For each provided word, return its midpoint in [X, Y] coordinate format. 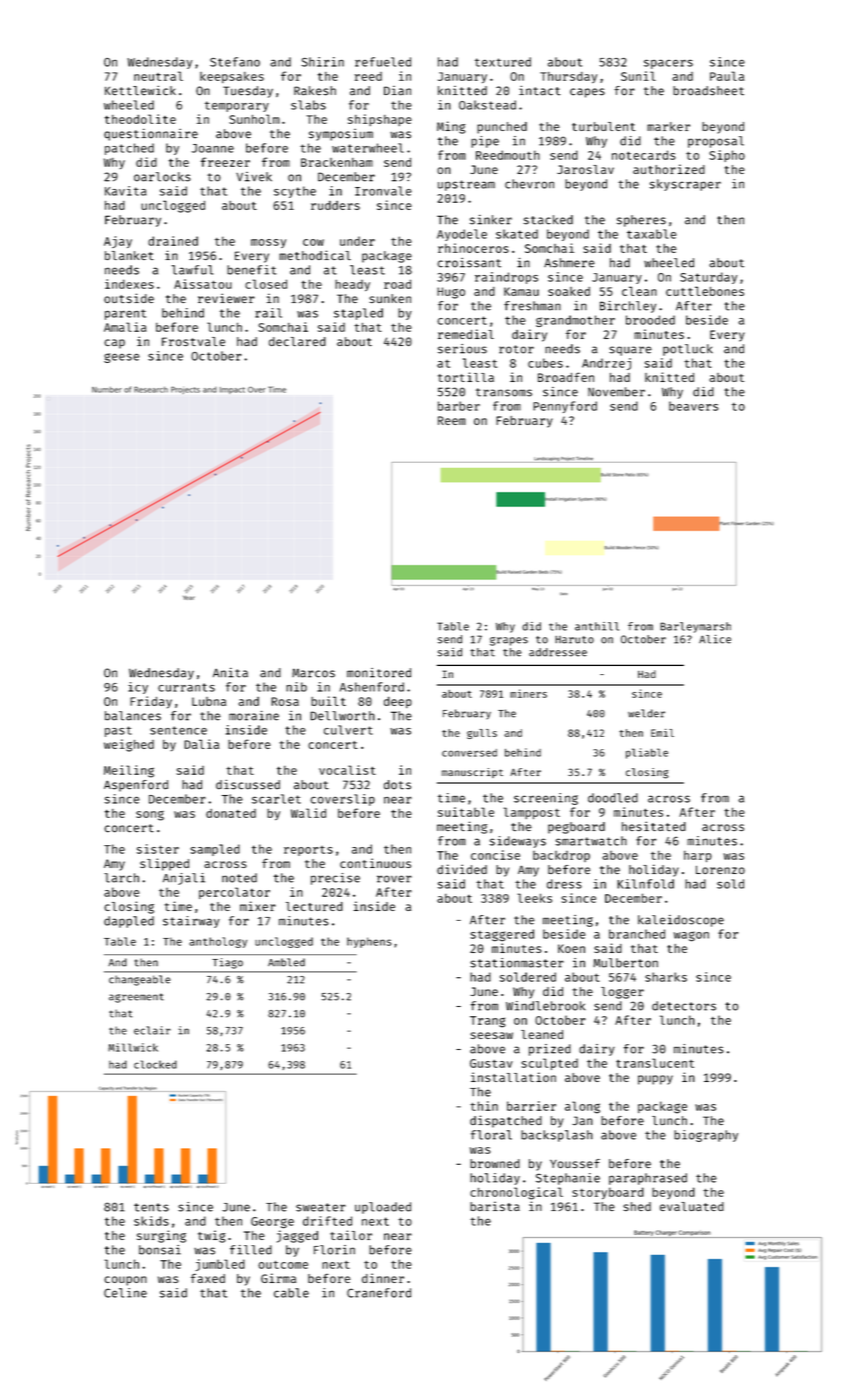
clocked [155, 1064]
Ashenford [372, 687]
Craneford [379, 1293]
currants [186, 687]
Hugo [451, 293]
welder [646, 713]
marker [668, 126]
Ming [451, 127]
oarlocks [162, 177]
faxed [208, 1278]
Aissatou [203, 284]
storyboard [608, 1193]
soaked [569, 291]
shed [637, 1206]
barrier [531, 1106]
